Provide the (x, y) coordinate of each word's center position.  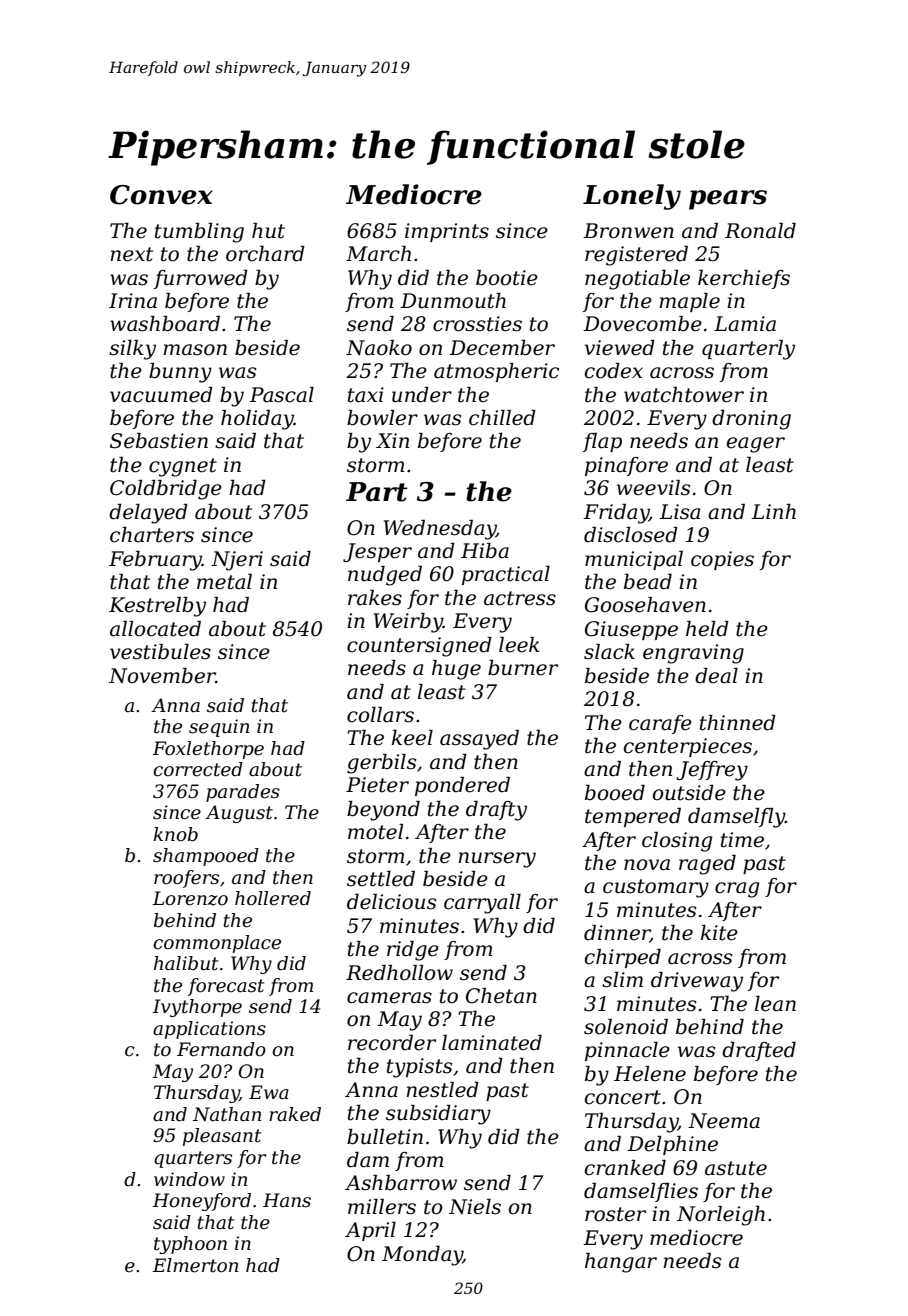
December (502, 348)
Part (377, 492)
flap (602, 442)
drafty (496, 811)
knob (176, 834)
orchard (265, 254)
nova (647, 865)
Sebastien (159, 441)
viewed (620, 348)
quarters (193, 1159)
